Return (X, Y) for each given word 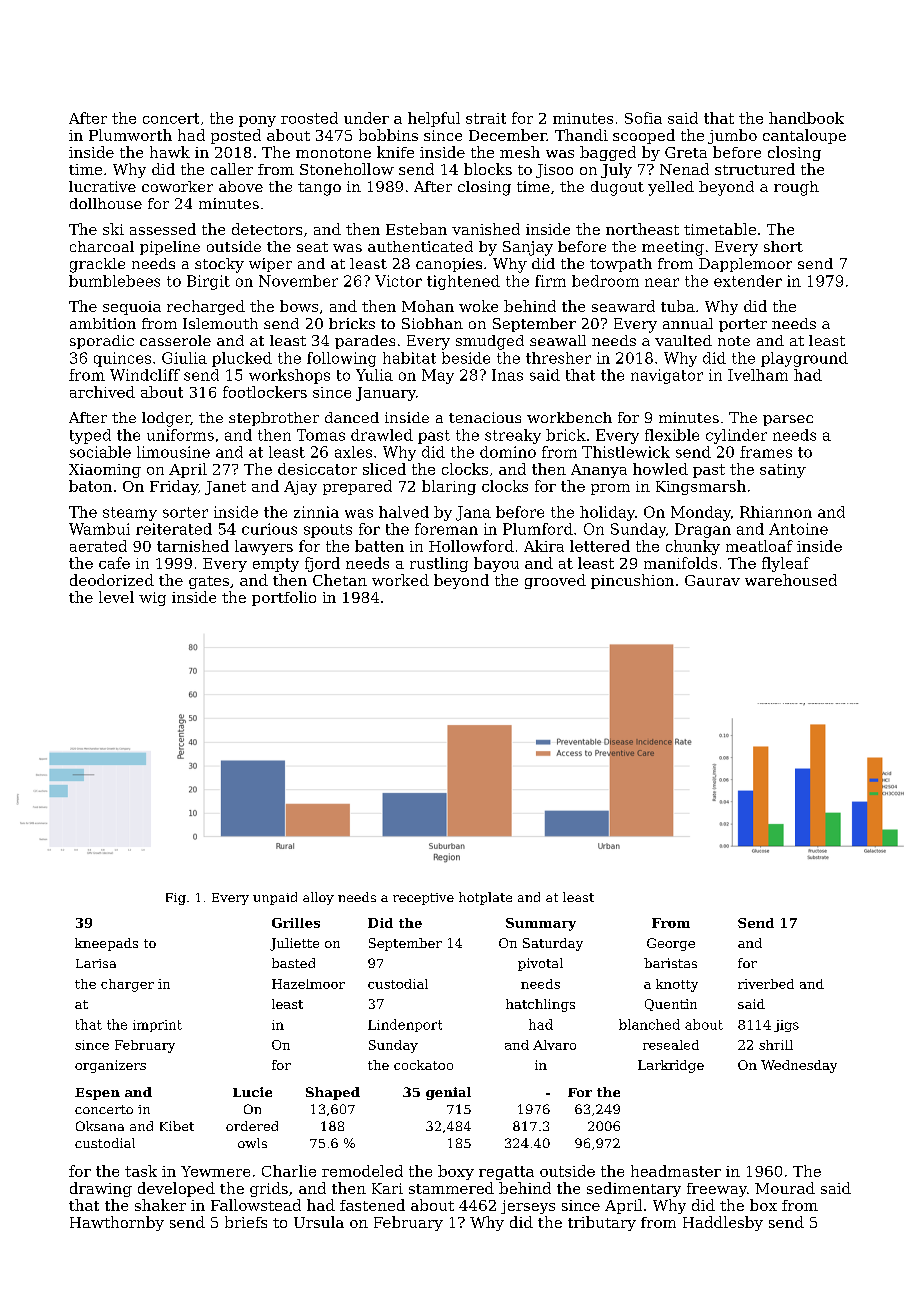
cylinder (736, 436)
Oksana (100, 1126)
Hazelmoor (308, 984)
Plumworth (130, 135)
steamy (130, 514)
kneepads (106, 944)
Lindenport (405, 1025)
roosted (309, 118)
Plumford (538, 529)
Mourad (785, 1188)
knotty (677, 985)
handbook (806, 118)
